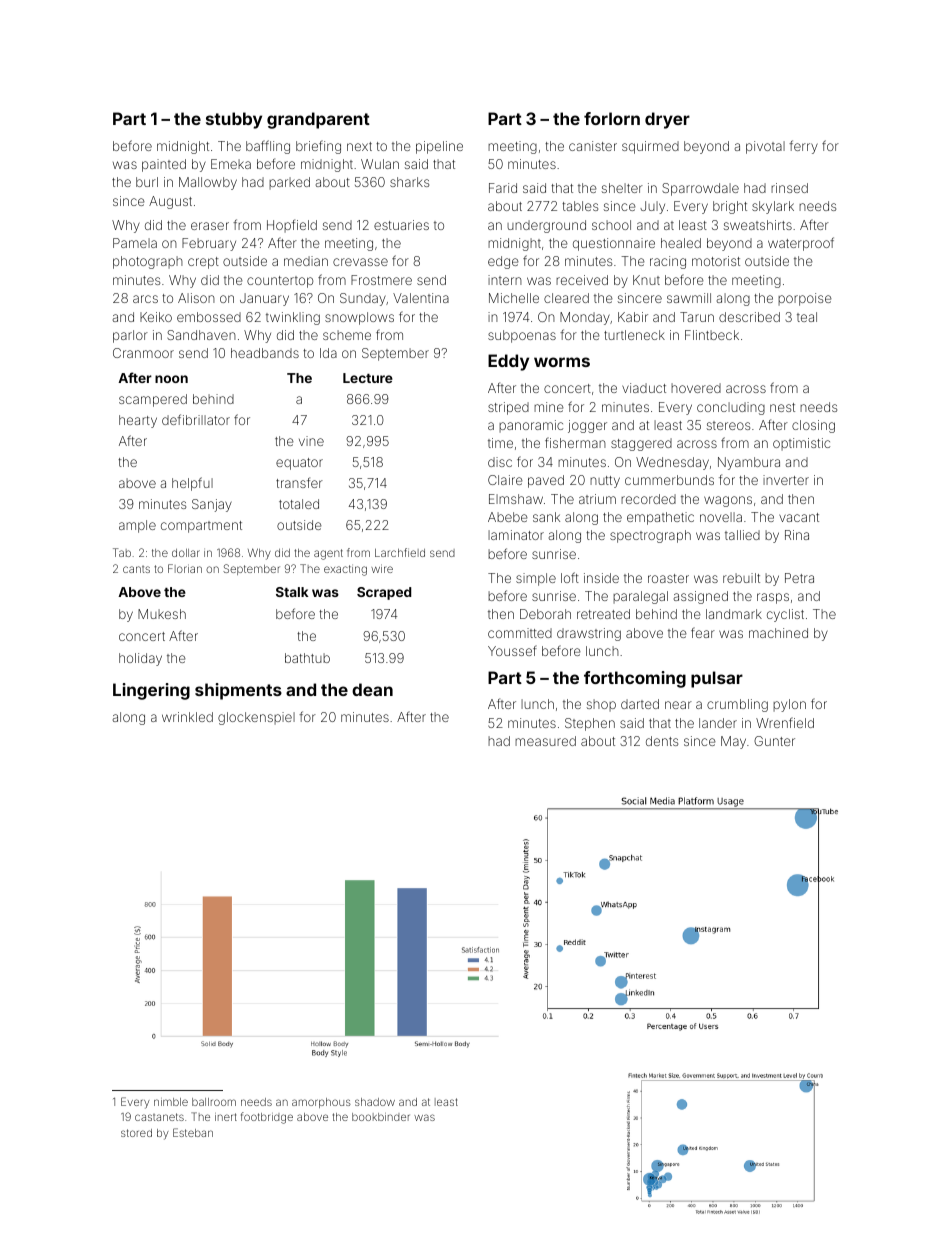 Image resolution: width=952 pixels, height=1233 pixels. What do you see at coordinates (381, 1117) in the screenshot?
I see `bookbinder` at bounding box center [381, 1117].
